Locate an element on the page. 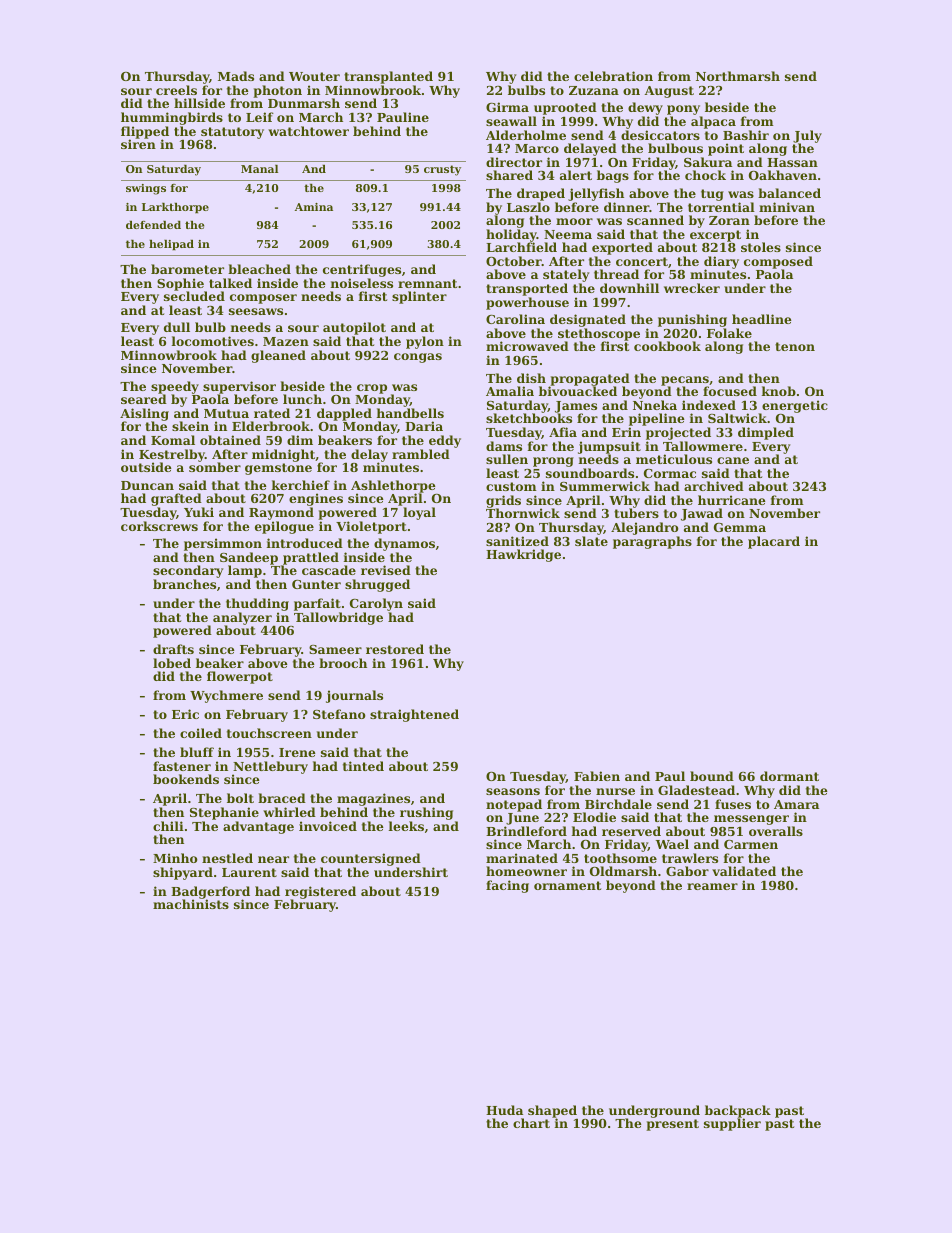  crusty is located at coordinates (442, 170).
